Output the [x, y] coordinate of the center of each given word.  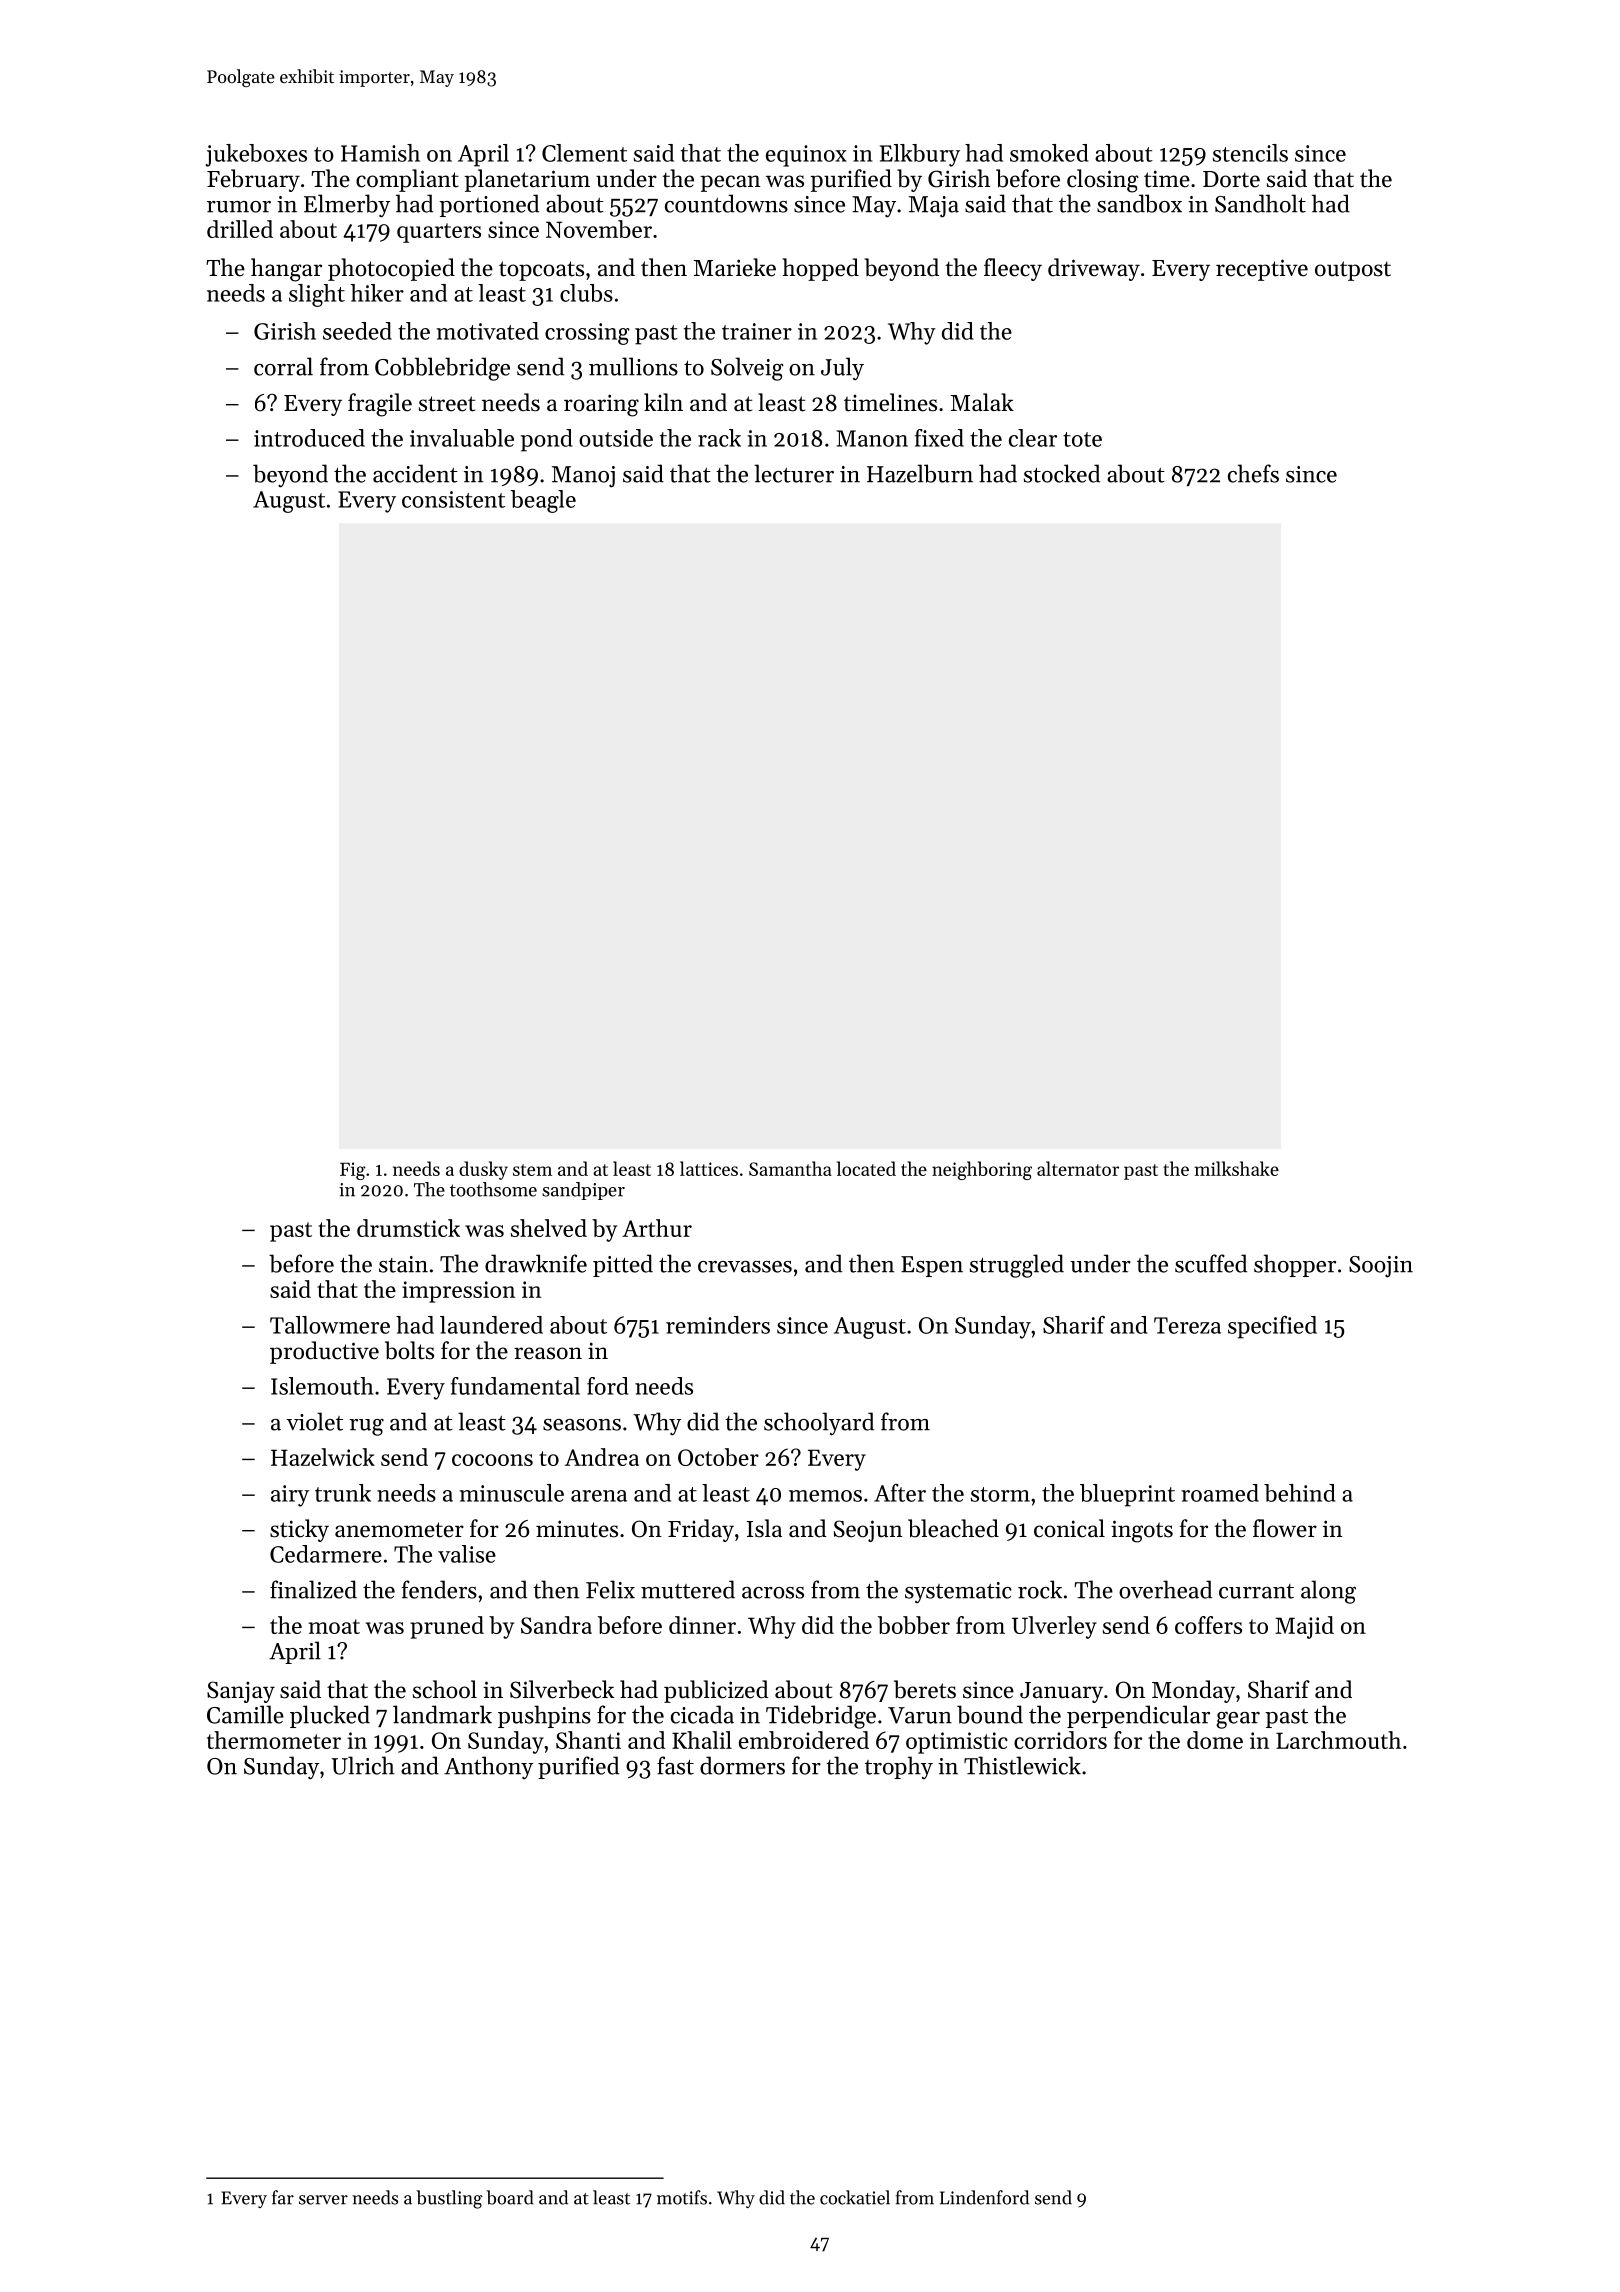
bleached [953, 1528]
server [323, 2200]
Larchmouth [1338, 1740]
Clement [584, 153]
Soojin [1381, 1267]
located [866, 1168]
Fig [353, 1171]
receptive [1262, 270]
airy [290, 1496]
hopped [821, 269]
